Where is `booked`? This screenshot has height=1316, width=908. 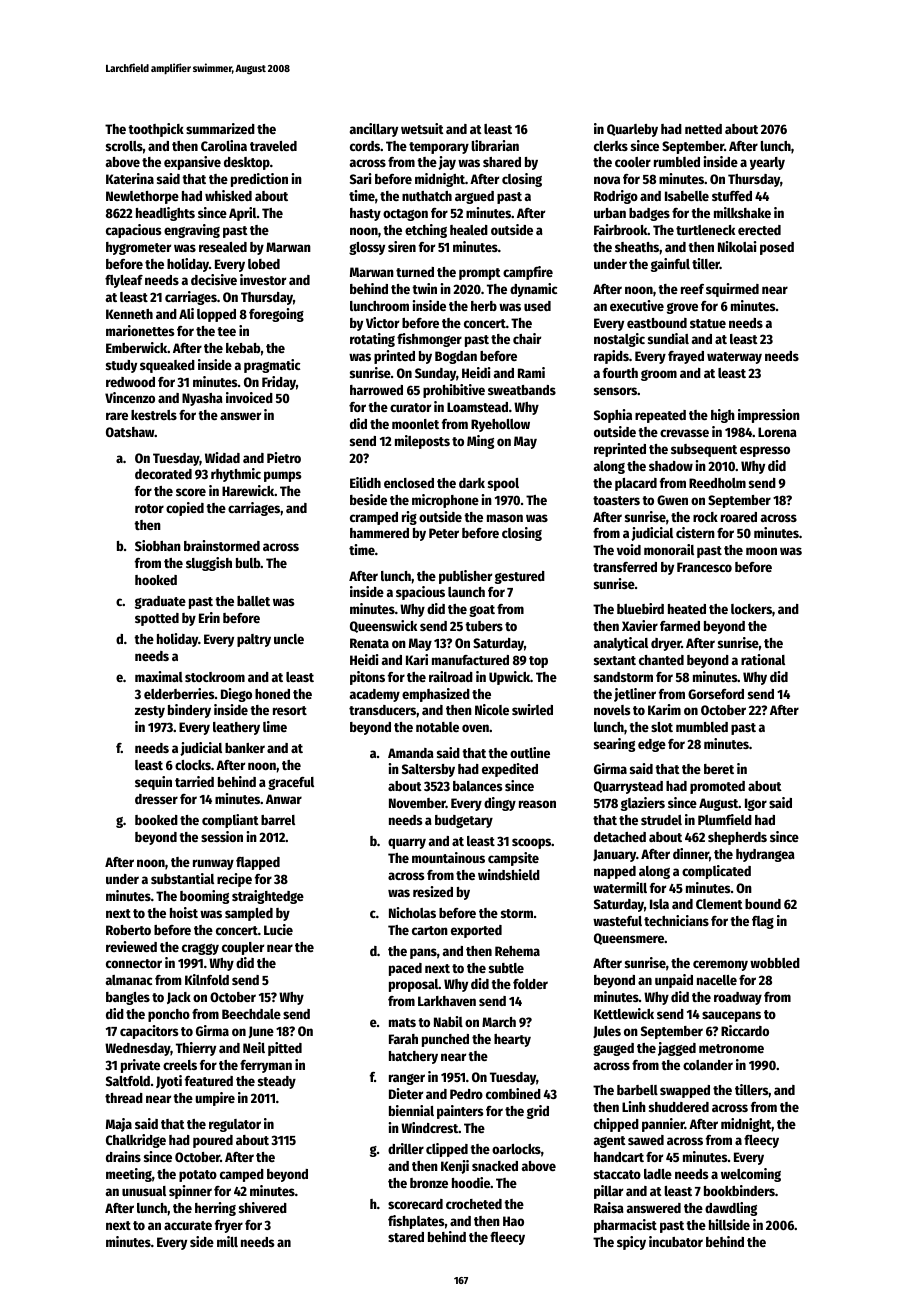
booked is located at coordinates (156, 820).
